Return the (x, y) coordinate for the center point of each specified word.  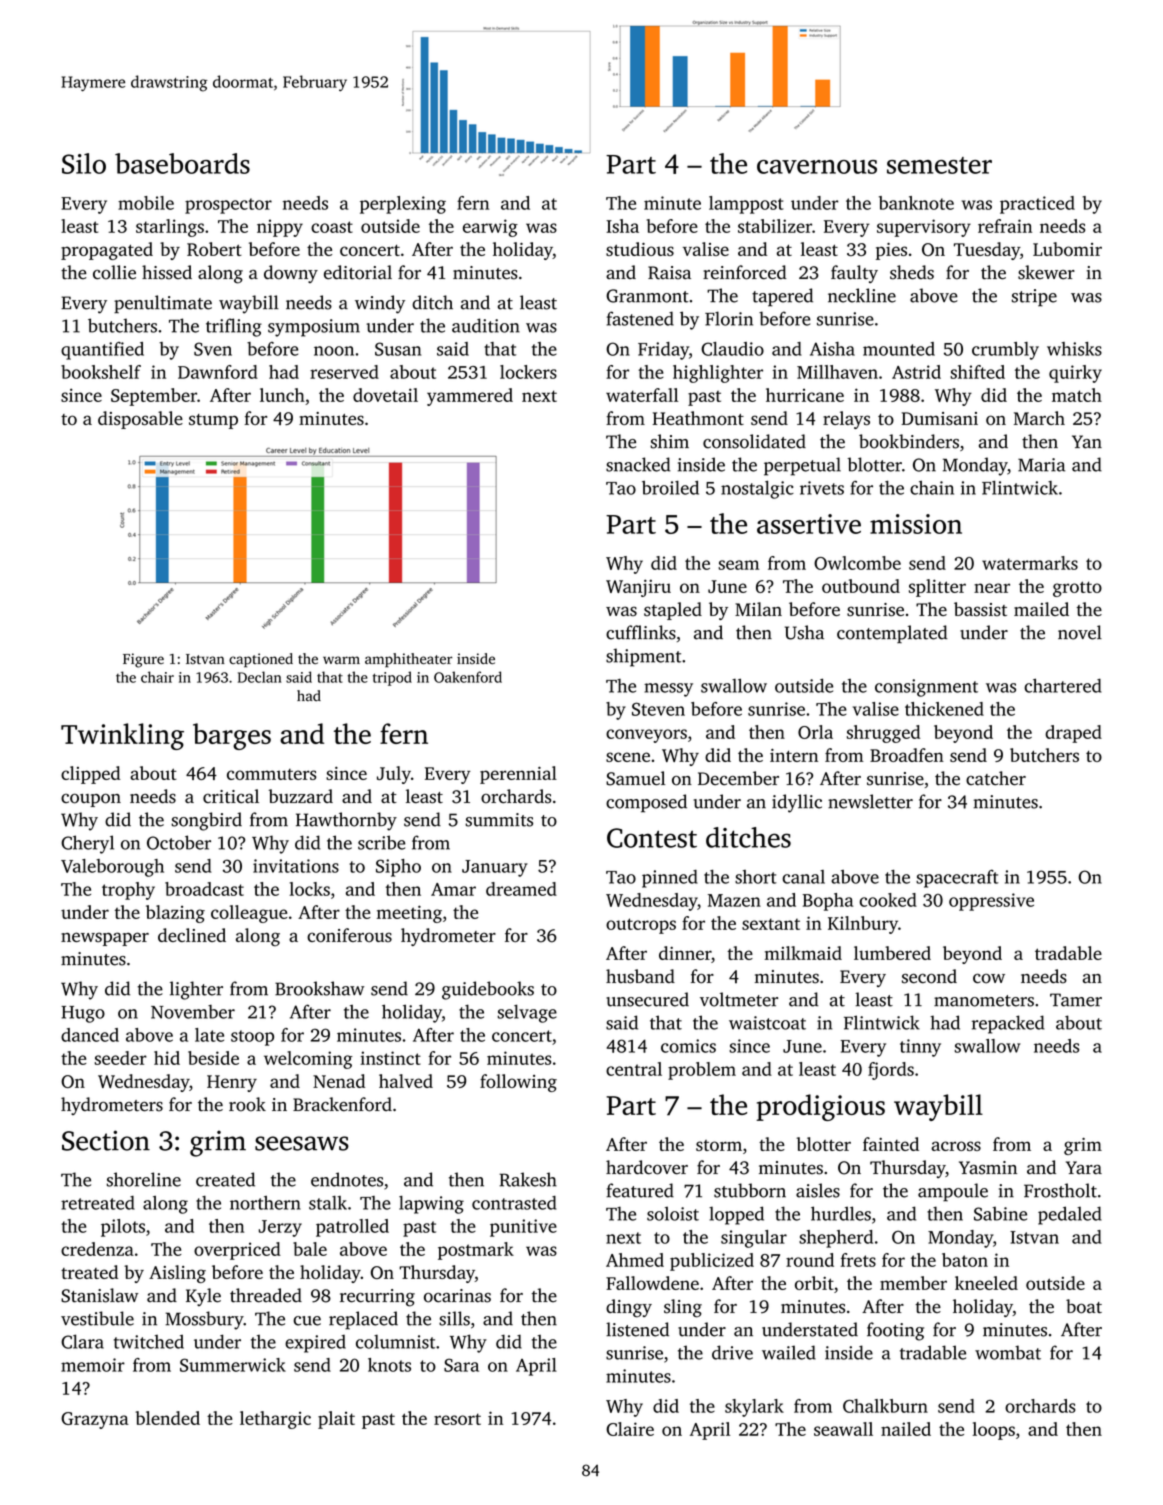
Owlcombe (857, 563)
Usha (804, 632)
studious (640, 249)
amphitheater (408, 660)
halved (406, 1081)
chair (157, 677)
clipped (90, 775)
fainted (891, 1144)
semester (939, 165)
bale (310, 1249)
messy (668, 690)
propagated (107, 251)
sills (454, 1318)
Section (106, 1140)
